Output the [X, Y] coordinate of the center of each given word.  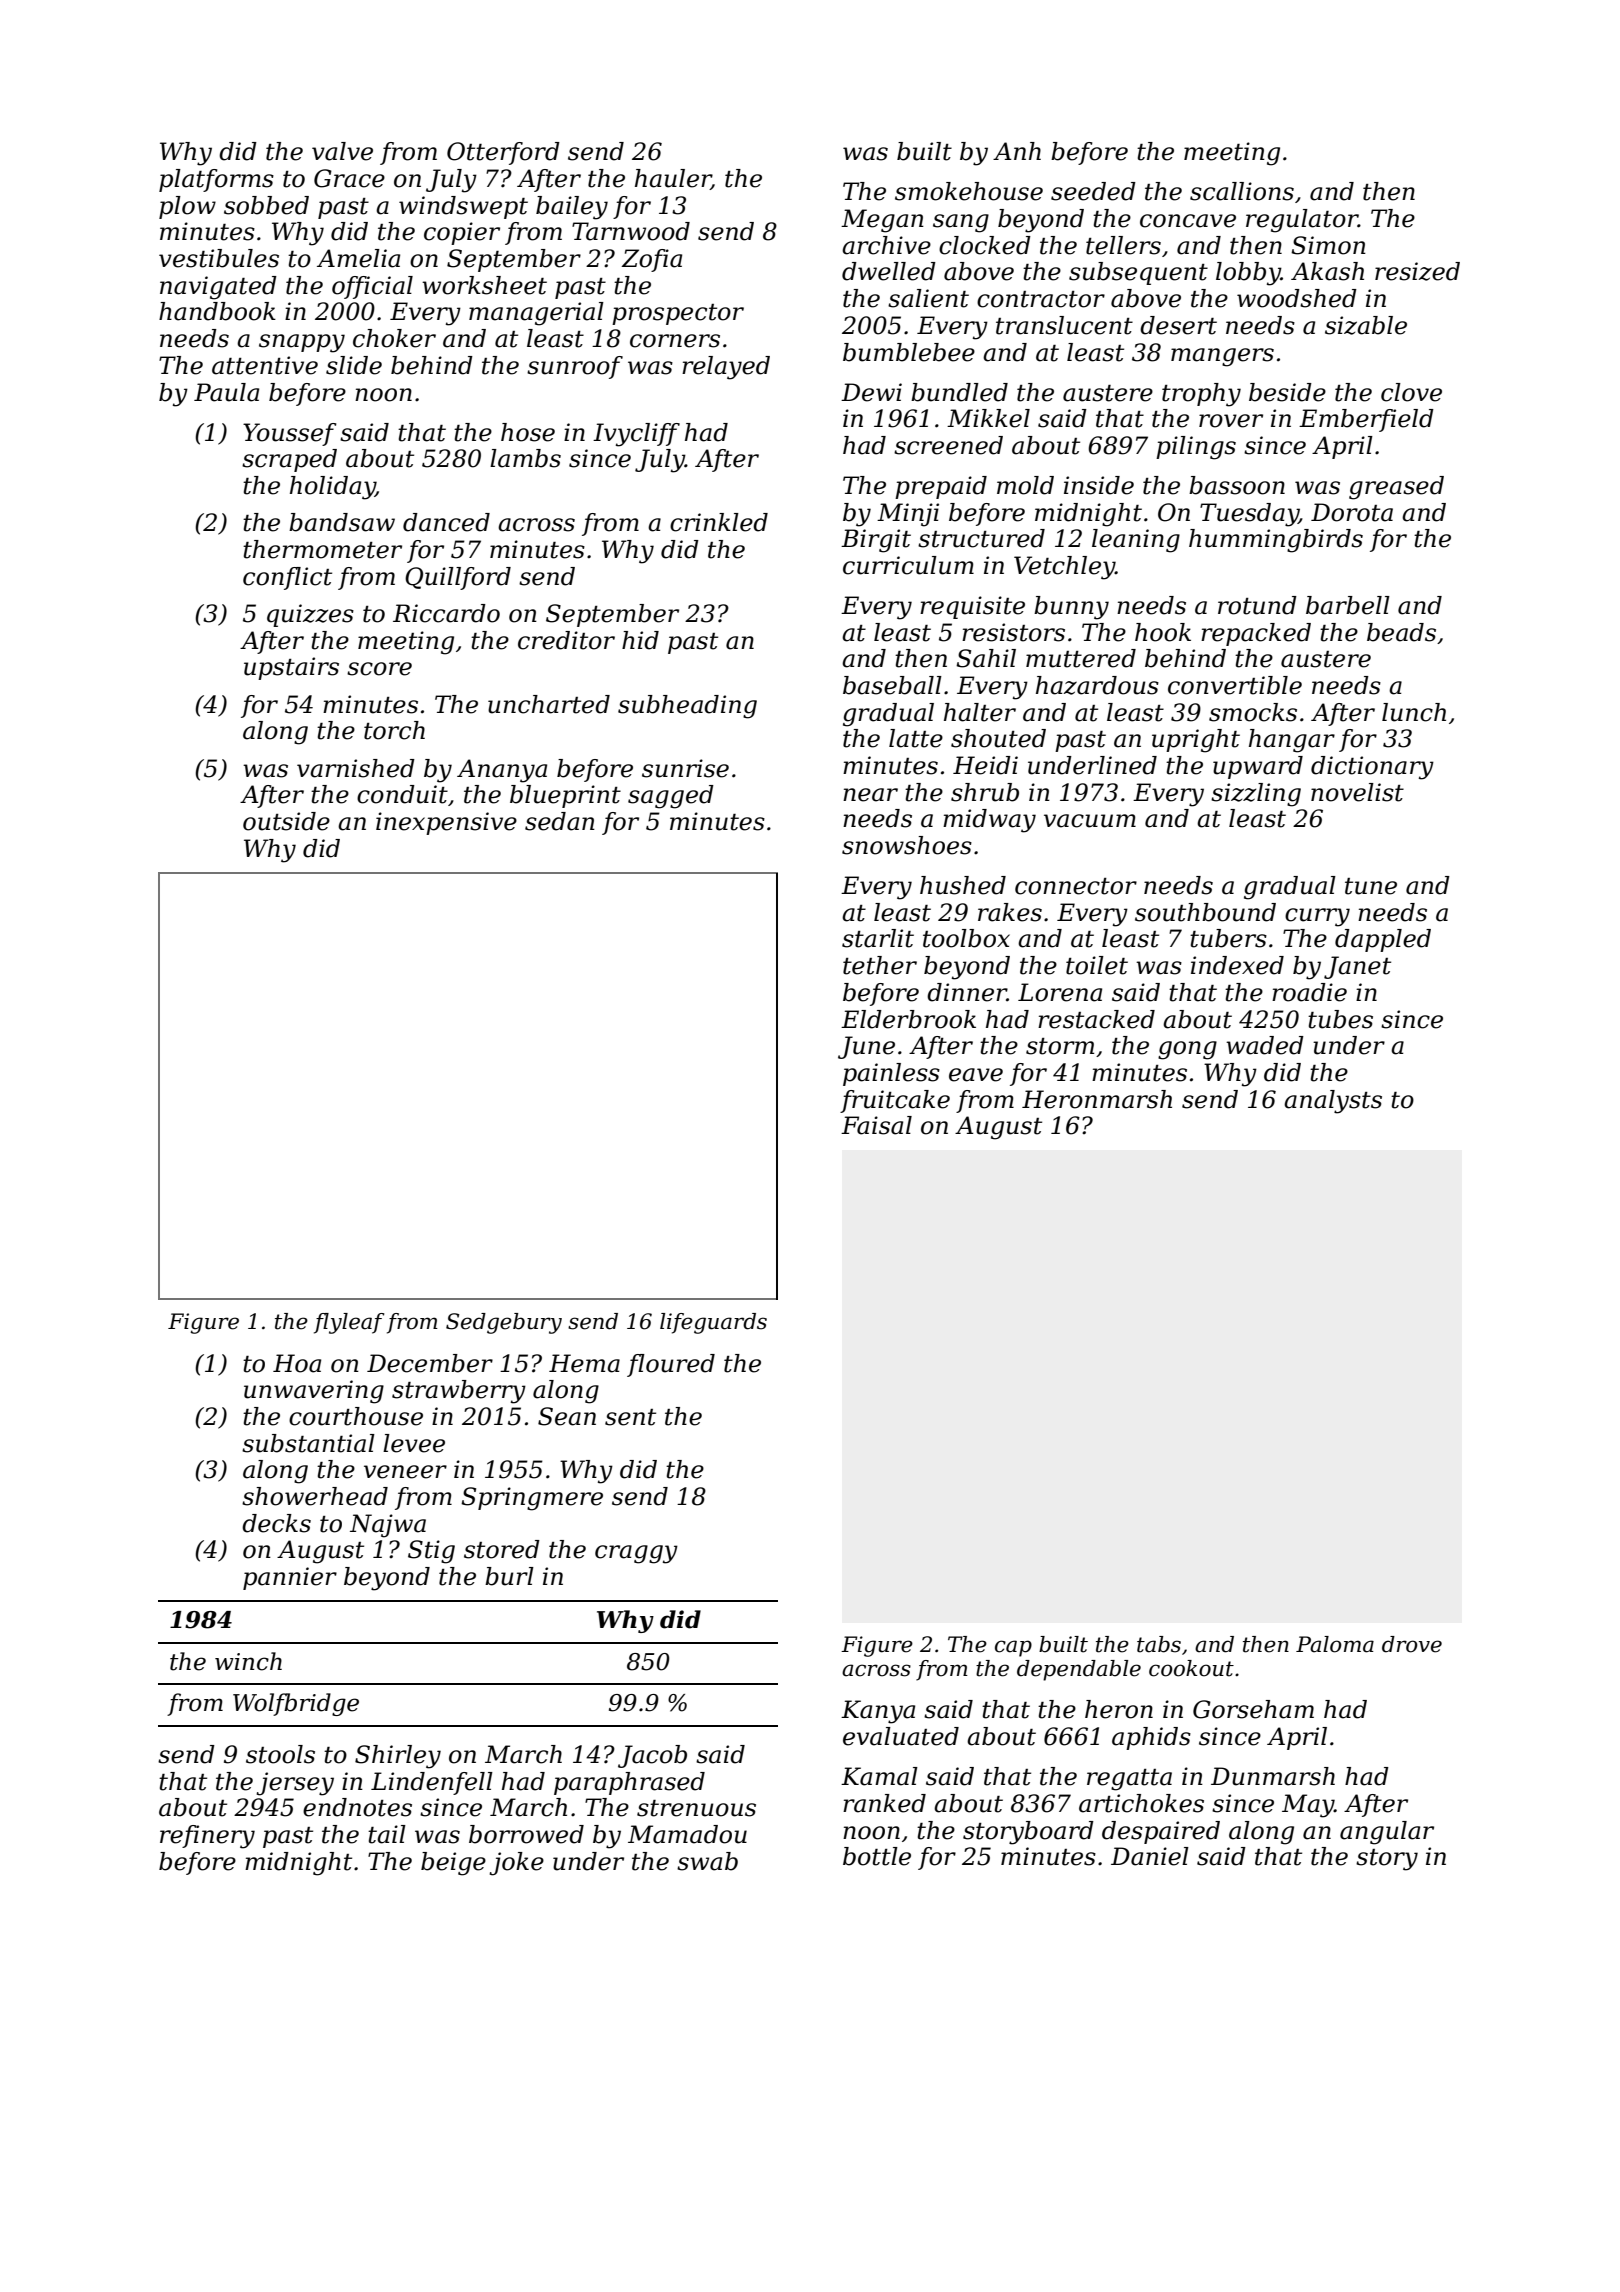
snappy [302, 343]
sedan [560, 821]
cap [1013, 1648]
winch [248, 1661]
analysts [1333, 1102]
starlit [878, 938]
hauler [673, 179]
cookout [1191, 1668]
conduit [402, 794]
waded [1265, 1045]
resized [1417, 271]
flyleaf [349, 1323]
